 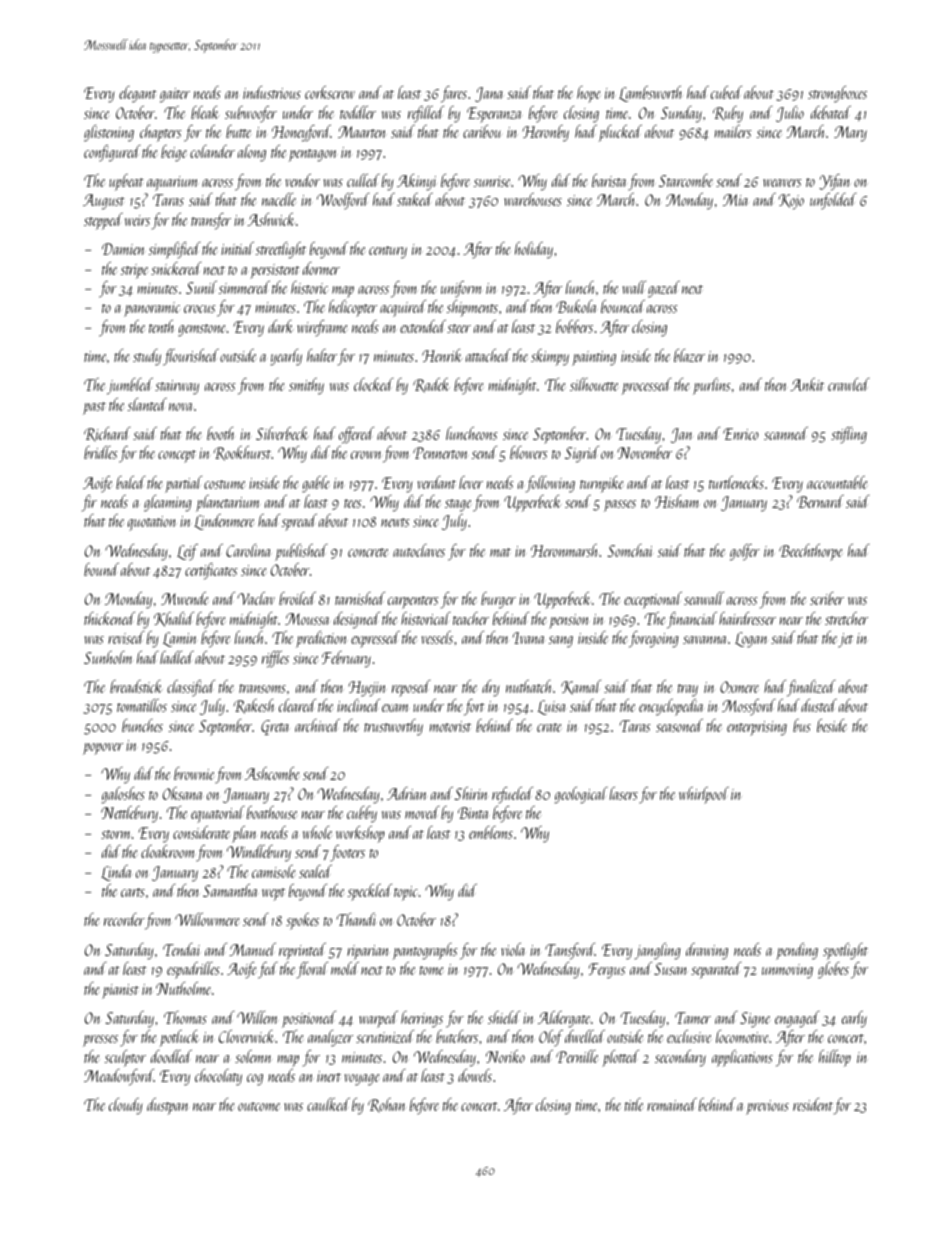 I want to click on popover, so click(x=103, y=749).
